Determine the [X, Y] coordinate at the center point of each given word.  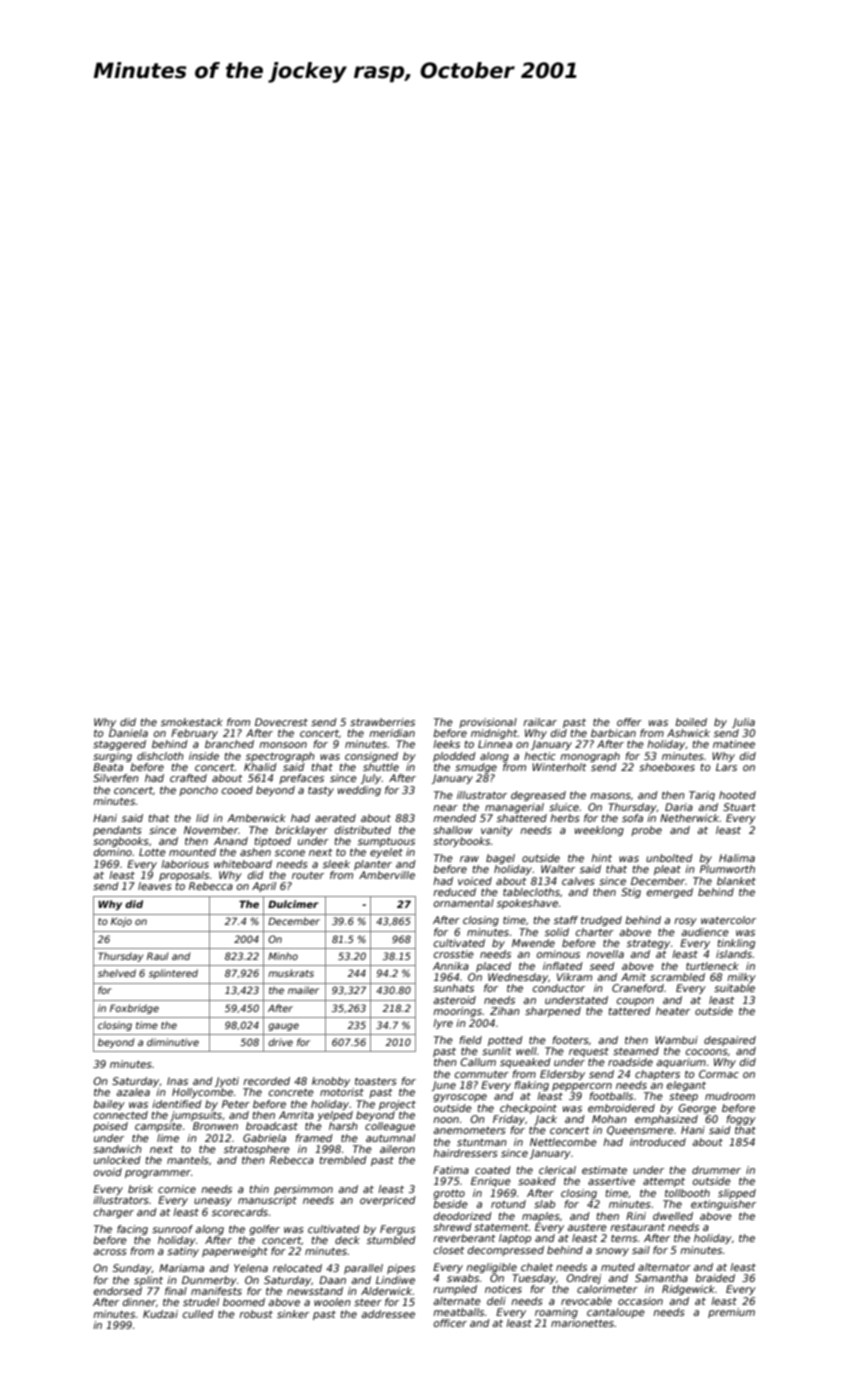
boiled [691, 722]
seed [602, 966]
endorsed [118, 1291]
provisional [488, 723]
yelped [335, 1116]
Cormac [719, 1074]
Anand [231, 841]
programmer [158, 1174]
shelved [117, 973]
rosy [685, 922]
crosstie [454, 954]
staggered [119, 745]
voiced [475, 881]
